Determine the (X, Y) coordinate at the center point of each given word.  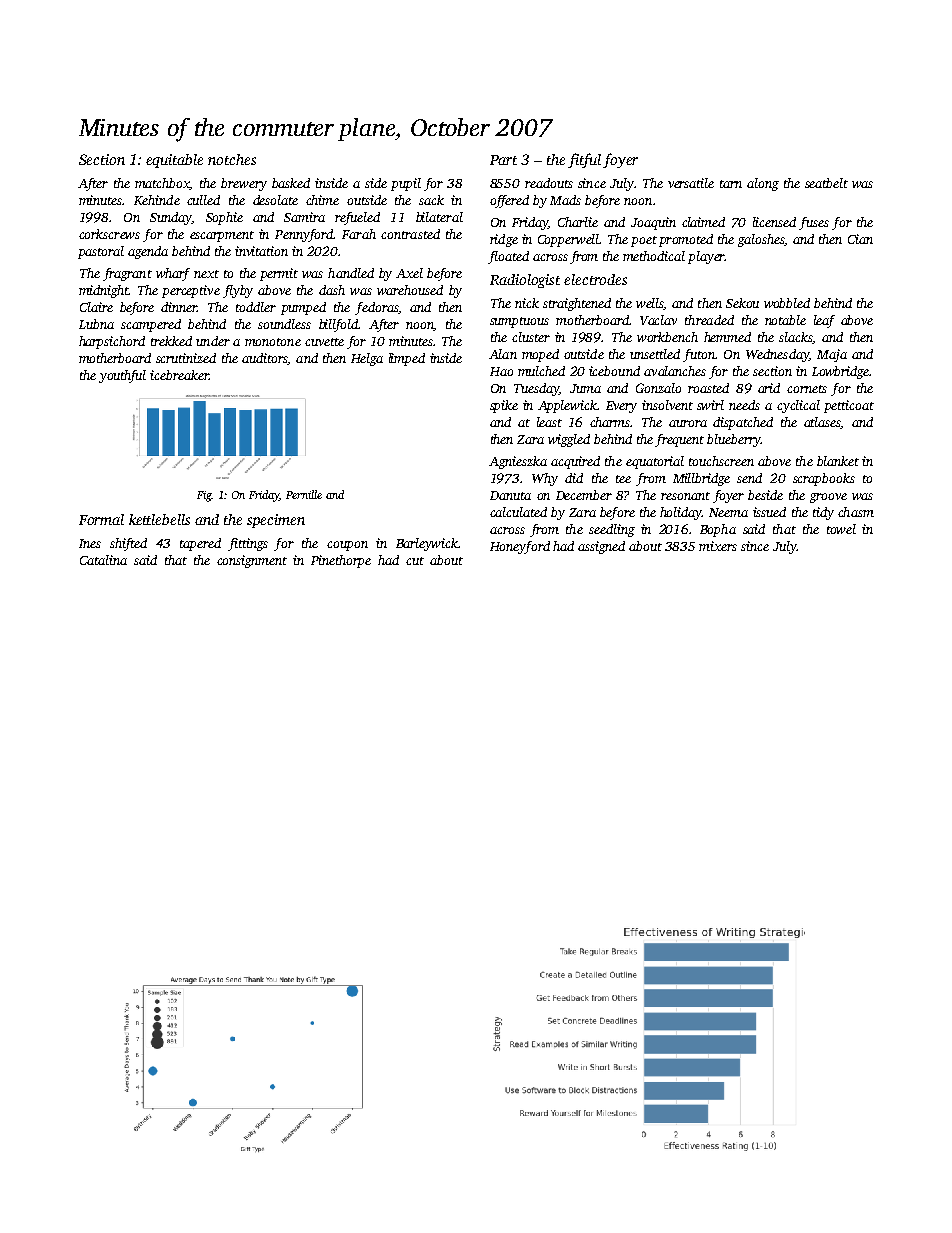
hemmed (727, 337)
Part (503, 160)
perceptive (191, 291)
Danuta (510, 495)
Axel (409, 273)
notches (232, 159)
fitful (584, 160)
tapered (200, 544)
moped (540, 355)
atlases (822, 423)
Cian (860, 239)
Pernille (304, 494)
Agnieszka (518, 462)
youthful (122, 376)
